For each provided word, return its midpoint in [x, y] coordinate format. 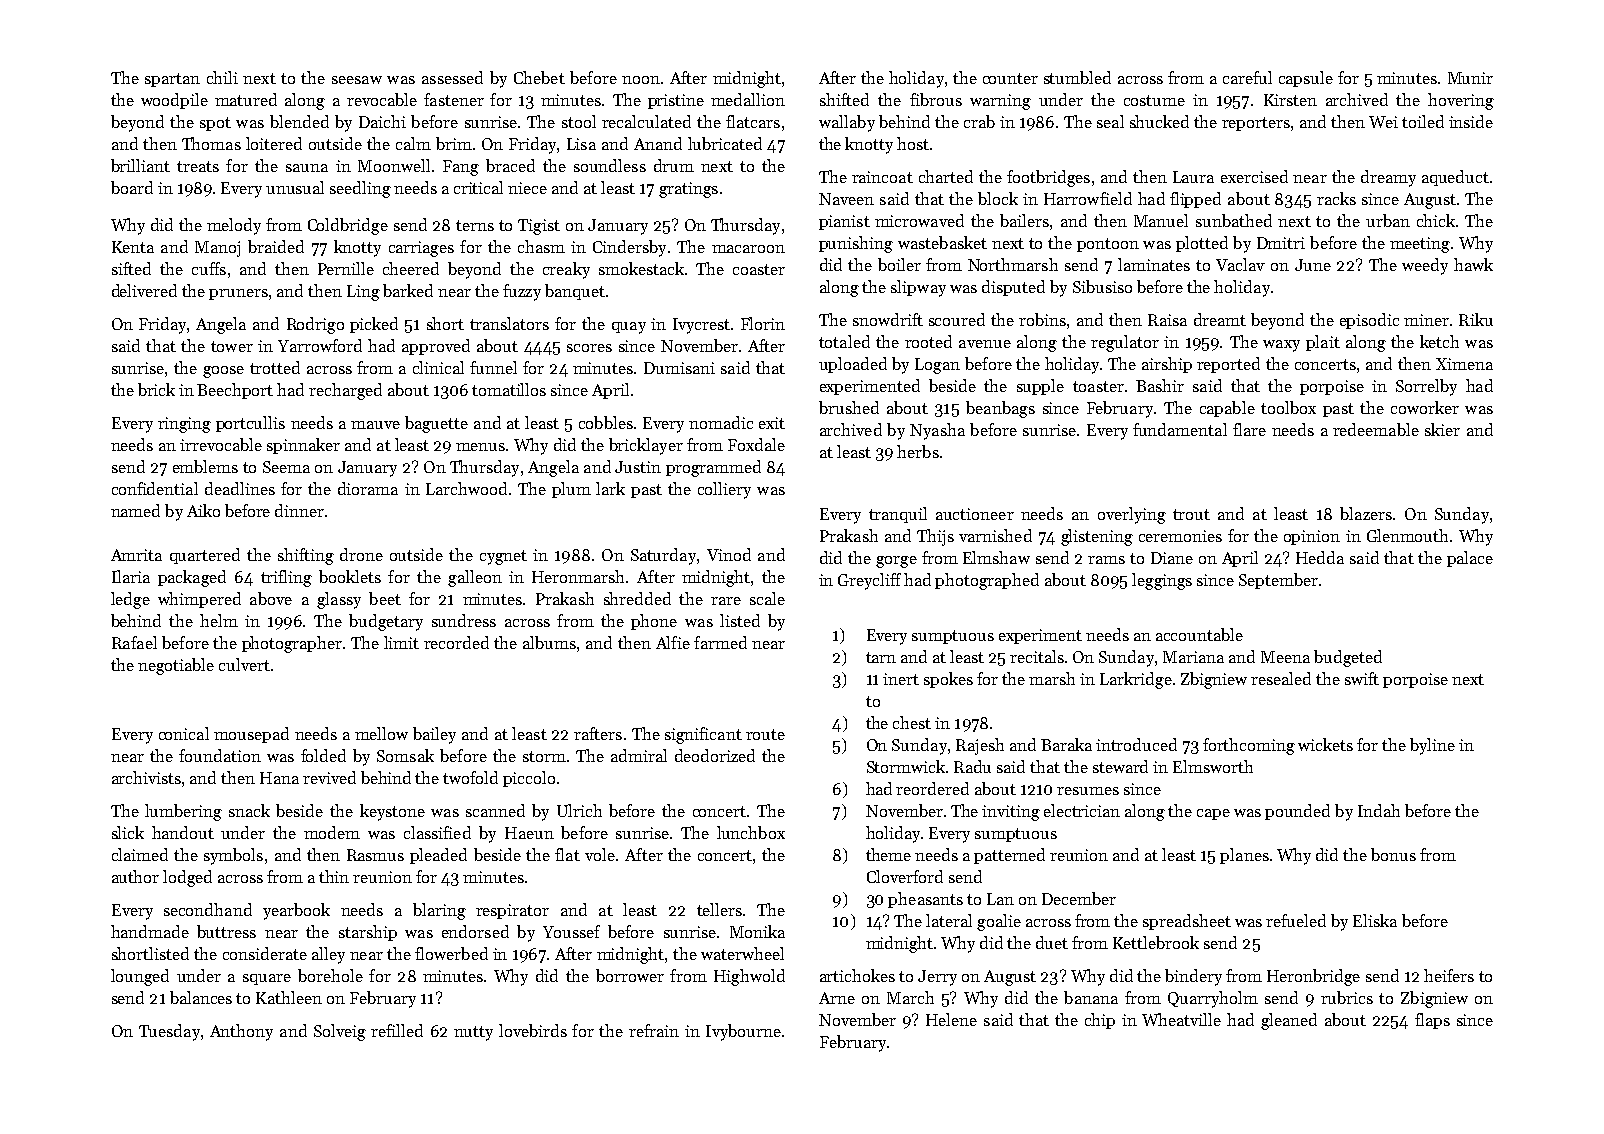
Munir [1470, 78]
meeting [1420, 245]
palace [1470, 559]
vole [600, 854]
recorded [456, 642]
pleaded [438, 856]
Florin [763, 323]
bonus [1393, 854]
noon [641, 80]
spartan [172, 80]
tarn [881, 657]
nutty [473, 1033]
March [910, 997]
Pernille [346, 268]
